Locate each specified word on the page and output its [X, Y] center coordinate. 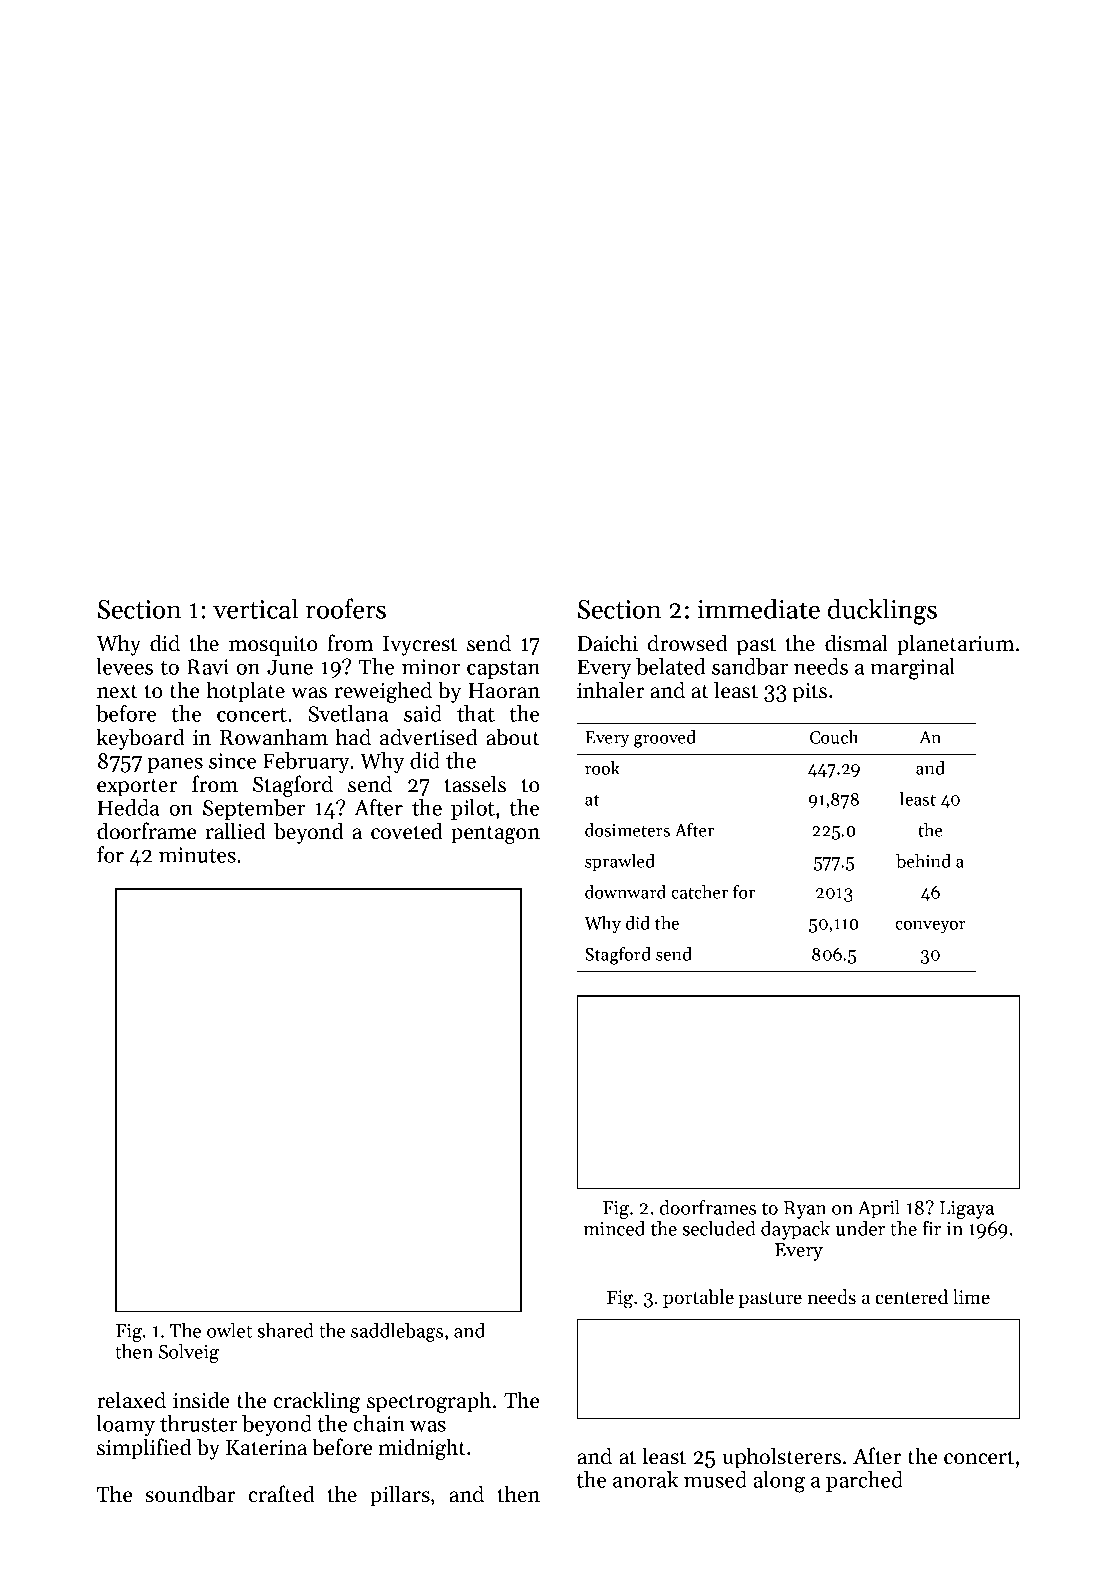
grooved [665, 739]
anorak [645, 1479]
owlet [230, 1330]
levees [124, 666]
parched [864, 1481]
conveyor [930, 927]
